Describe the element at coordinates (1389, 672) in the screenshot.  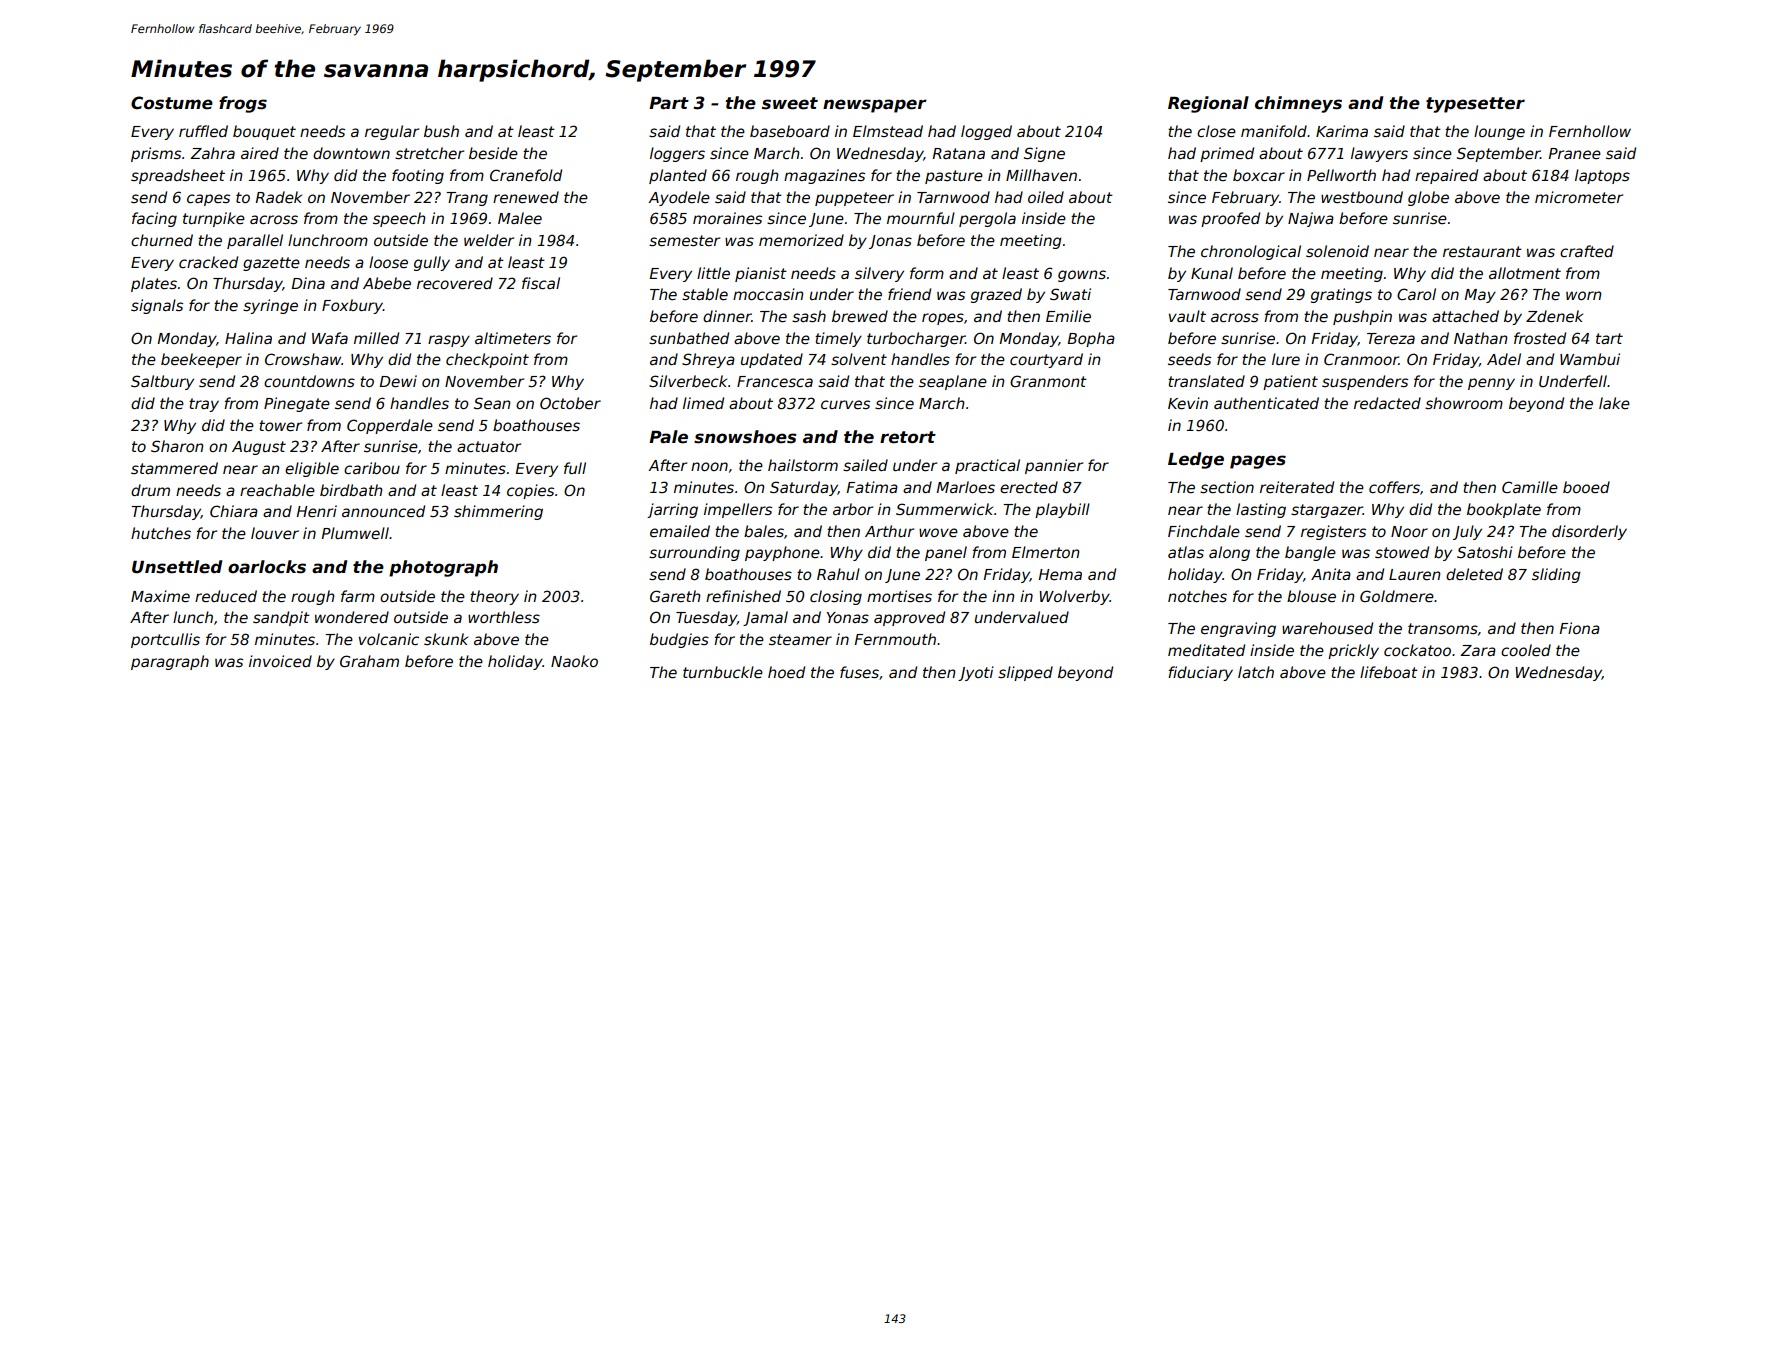
I see `lifeboat` at that location.
